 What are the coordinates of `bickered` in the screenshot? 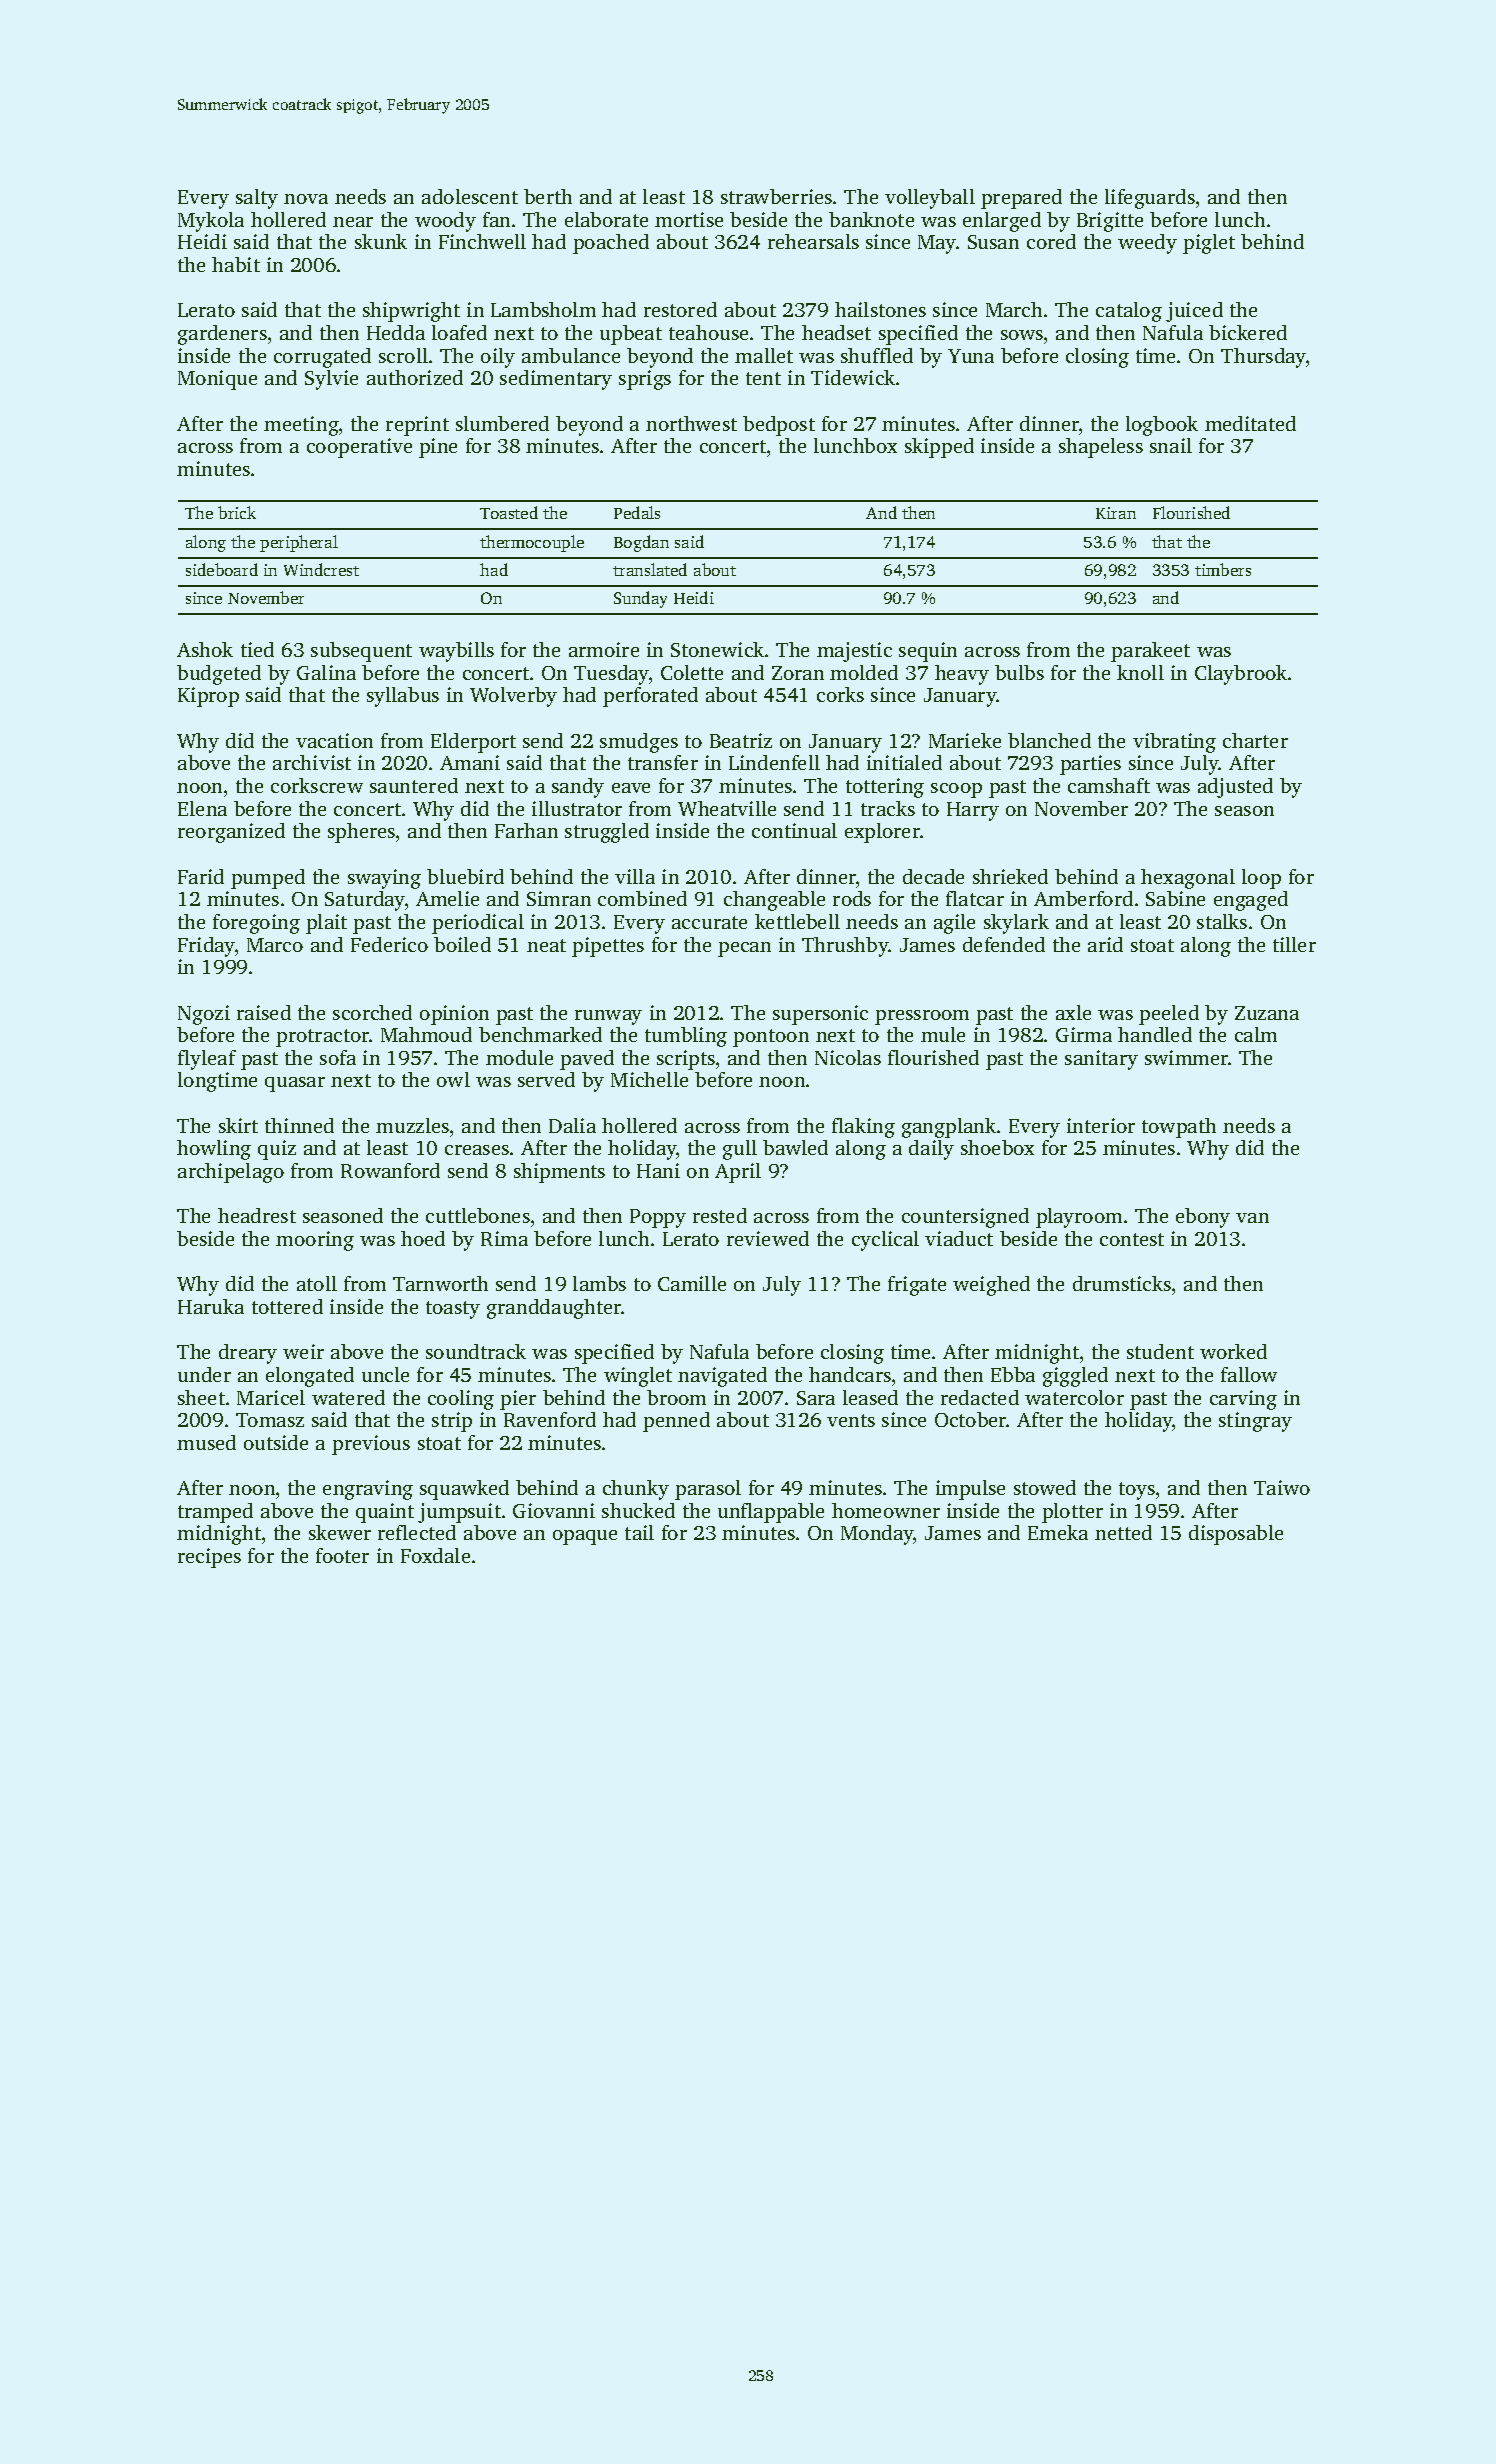 It's located at (1248, 332).
